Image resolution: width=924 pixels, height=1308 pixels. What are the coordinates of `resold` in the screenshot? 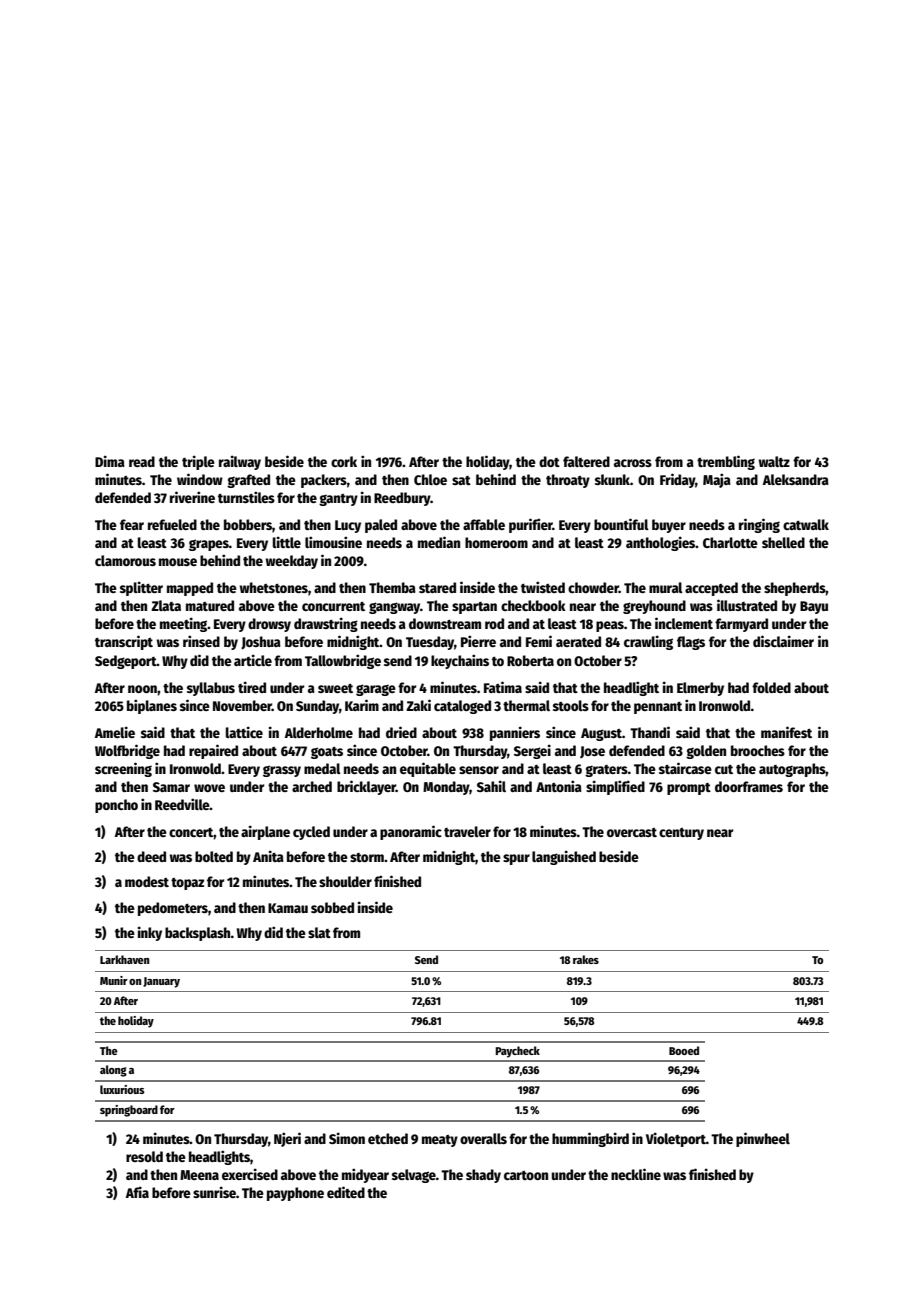 It's located at (144, 1156).
